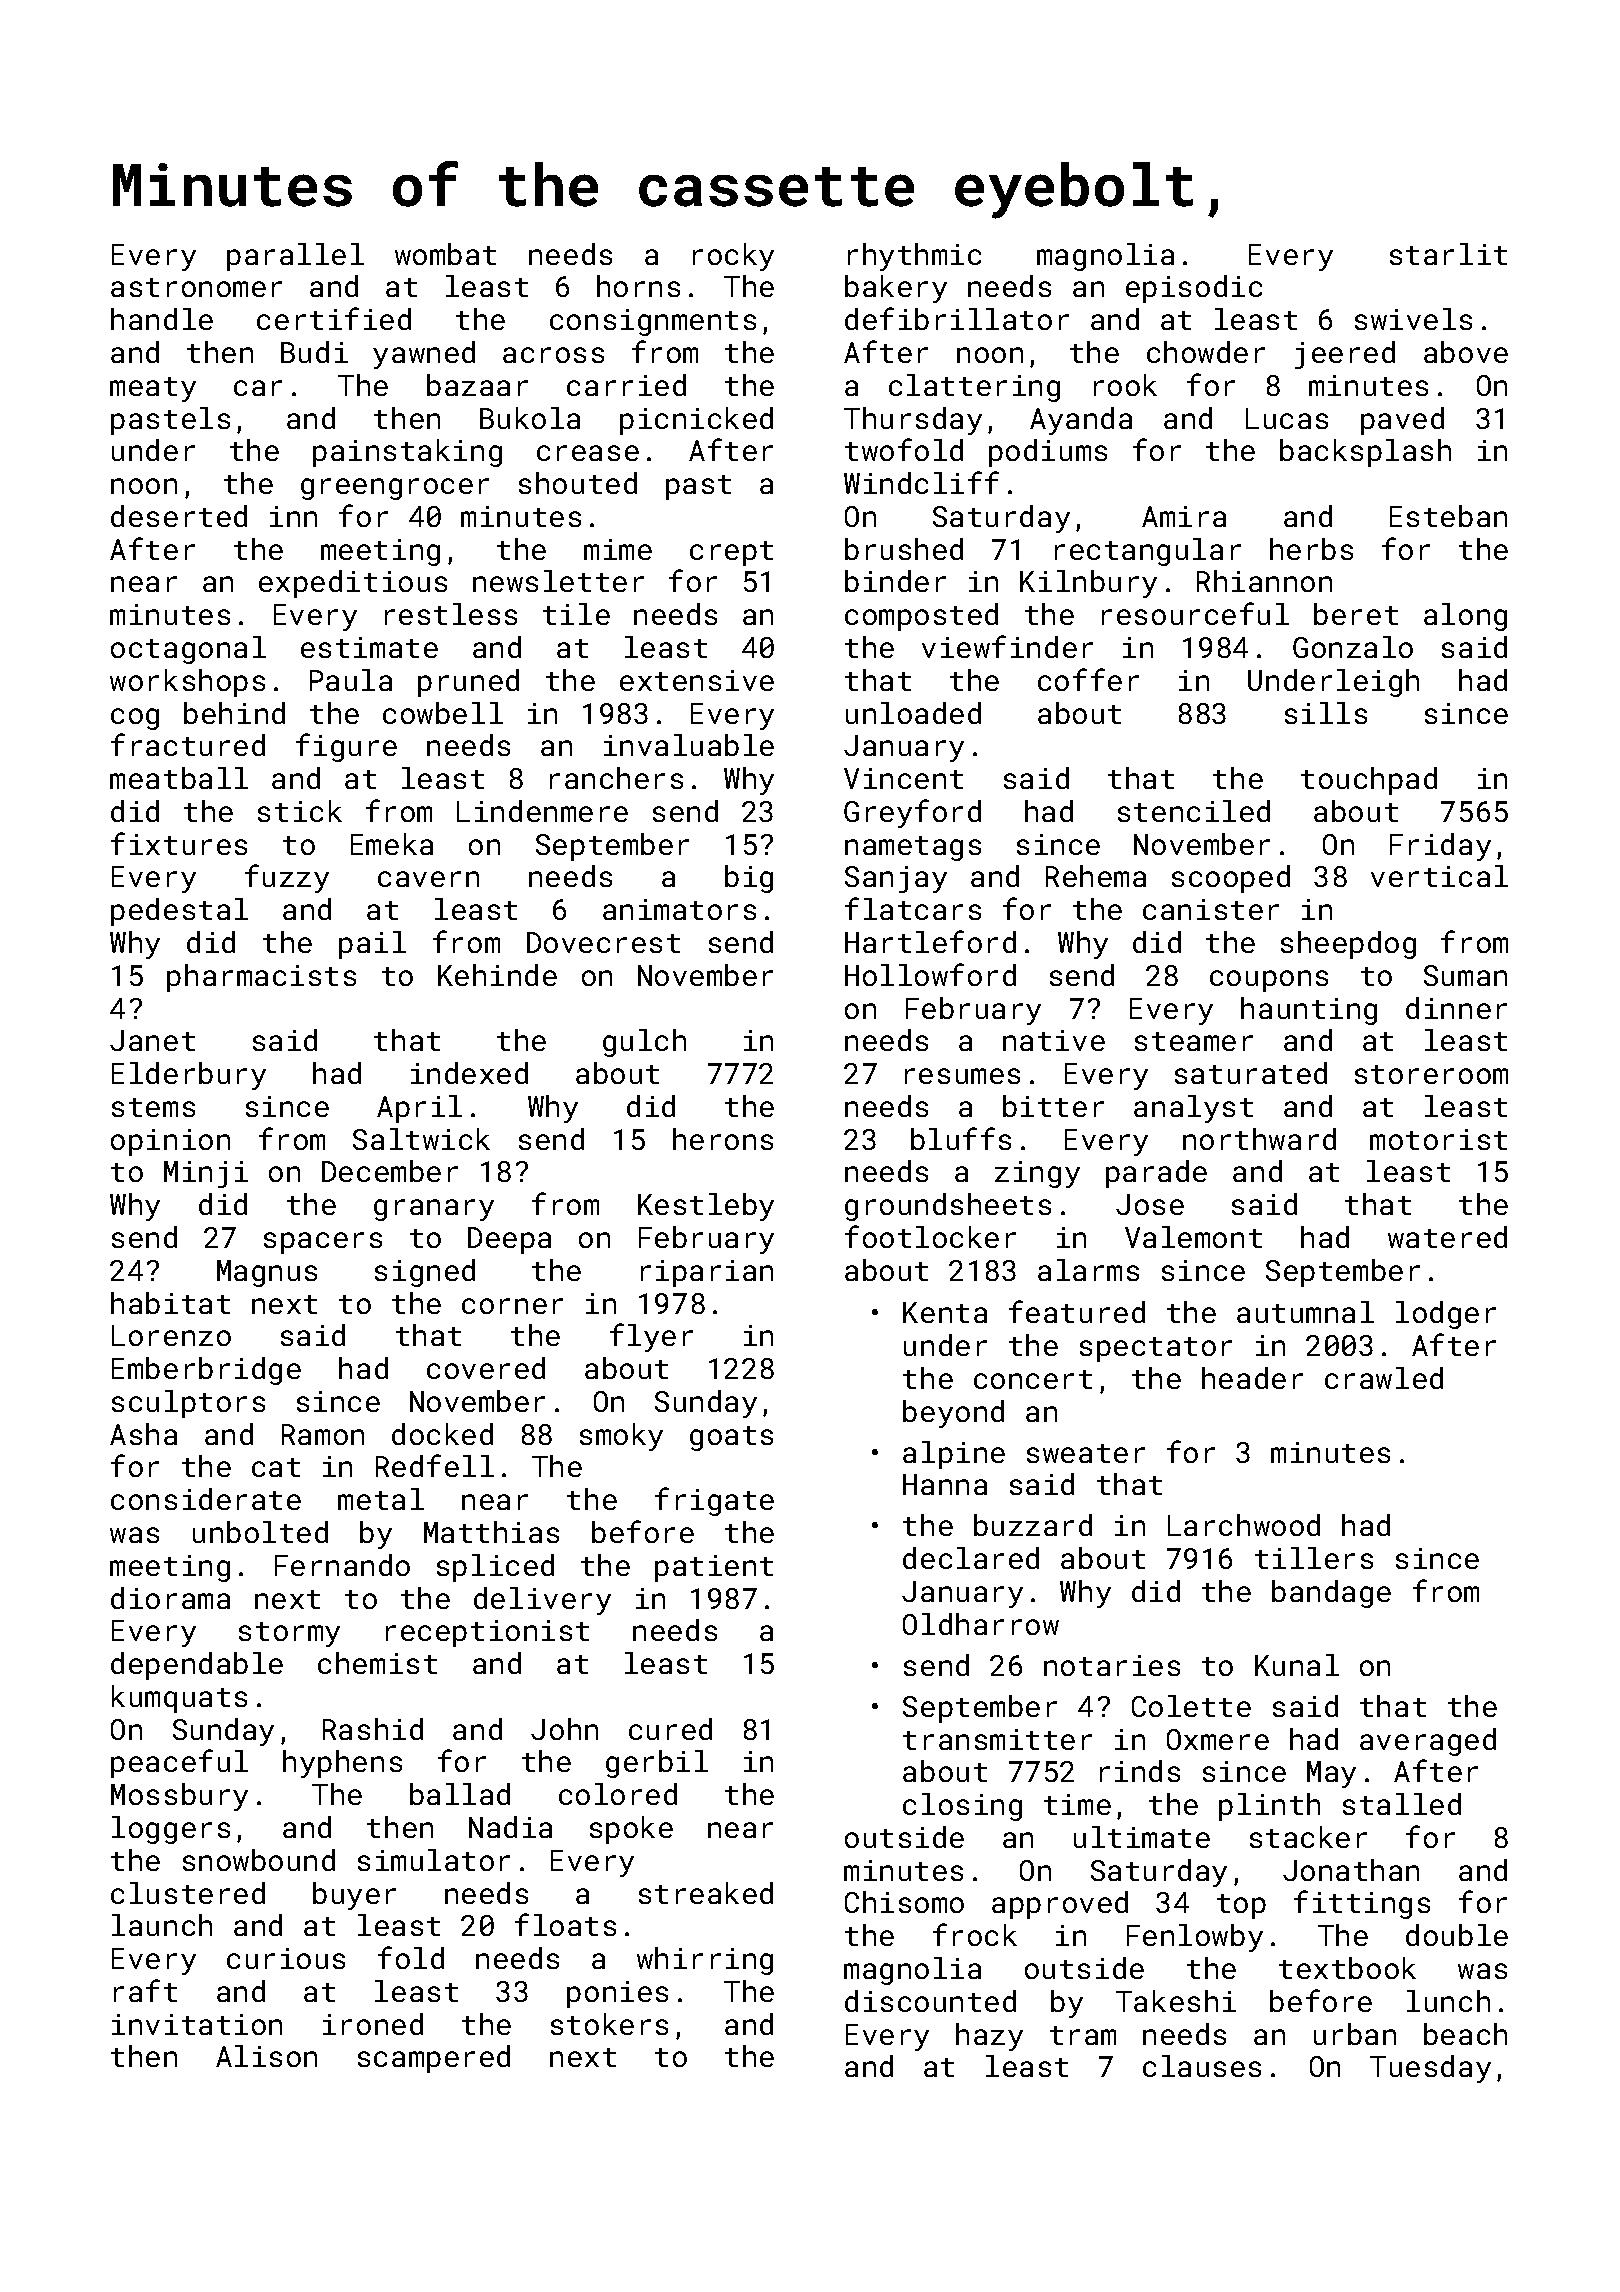 The image size is (1620, 2292). What do you see at coordinates (1384, 1378) in the screenshot?
I see `crawled` at bounding box center [1384, 1378].
